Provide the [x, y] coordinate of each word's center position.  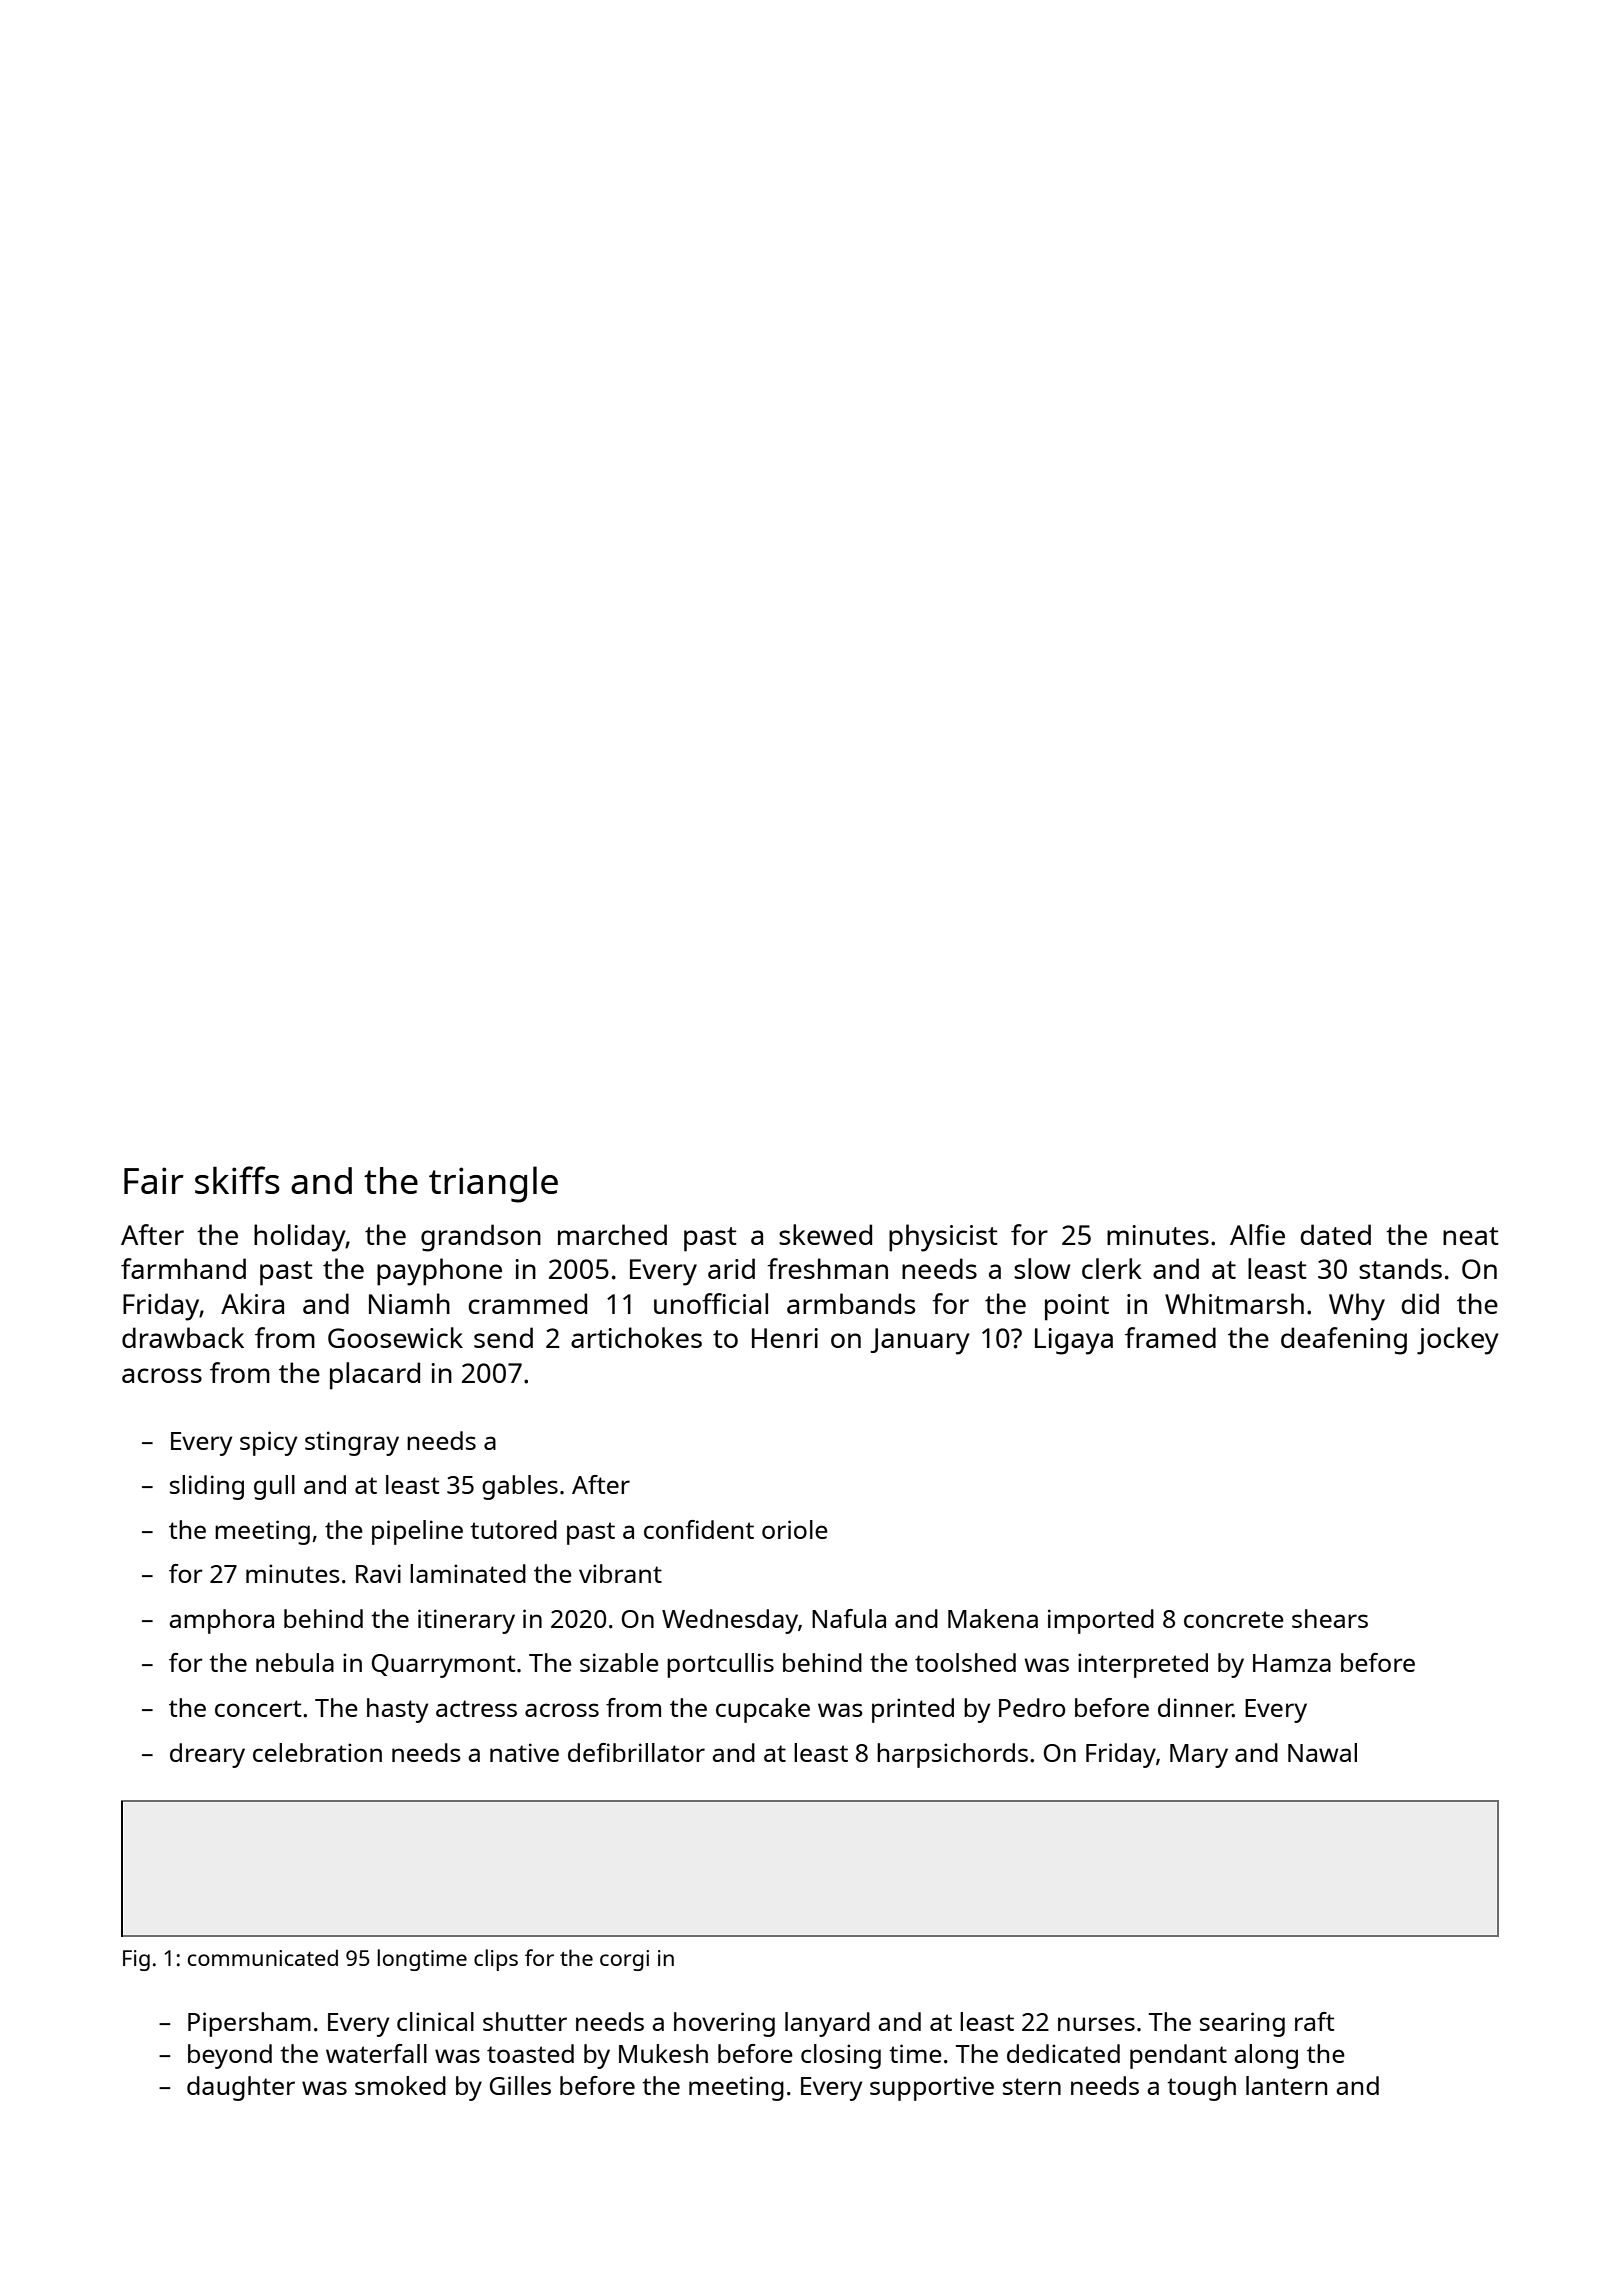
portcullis [720, 1665]
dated [1335, 1234]
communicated [263, 1958]
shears [1330, 1618]
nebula [295, 1662]
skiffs [237, 1180]
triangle [493, 1184]
